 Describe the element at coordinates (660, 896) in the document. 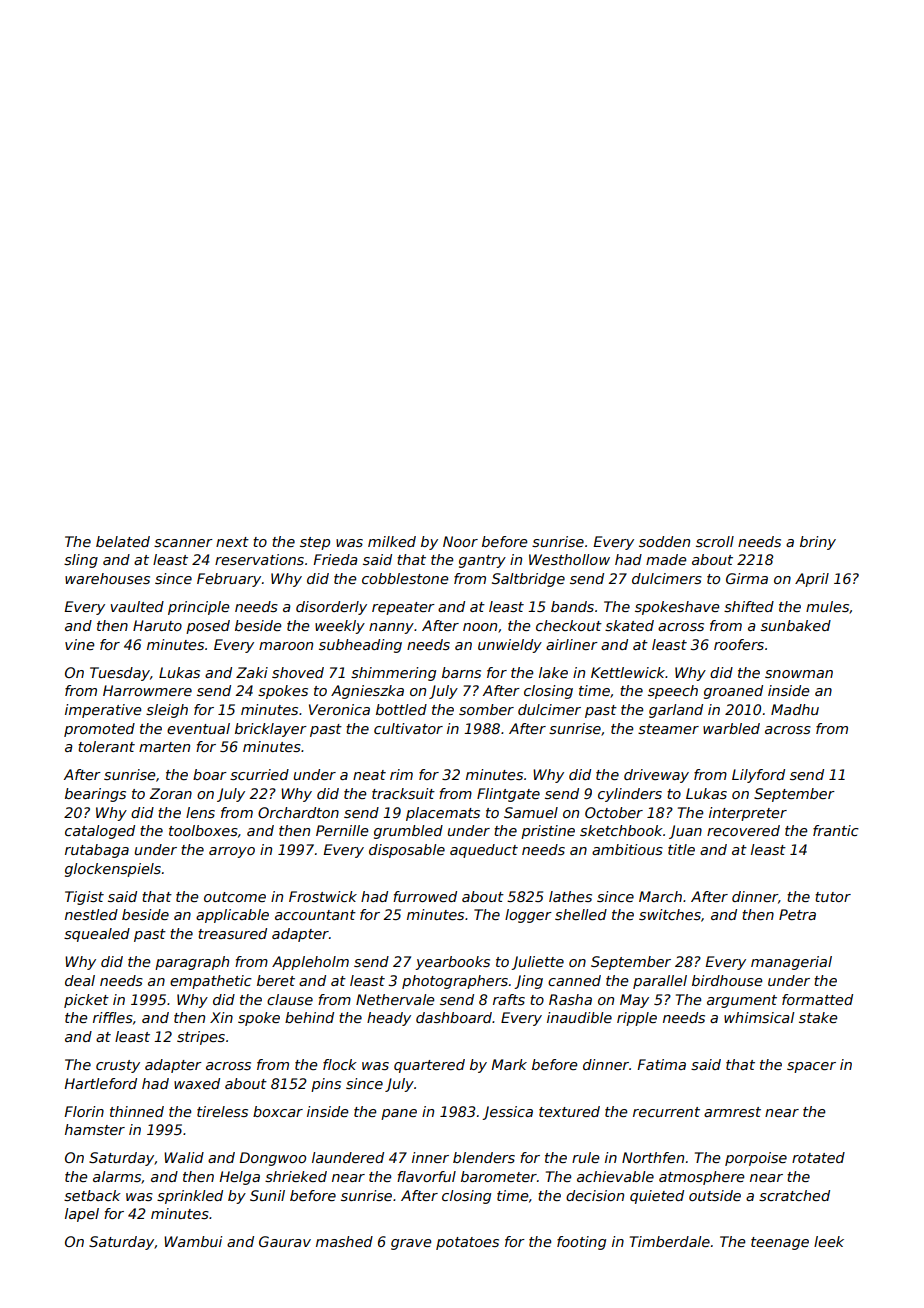

I see `March` at that location.
